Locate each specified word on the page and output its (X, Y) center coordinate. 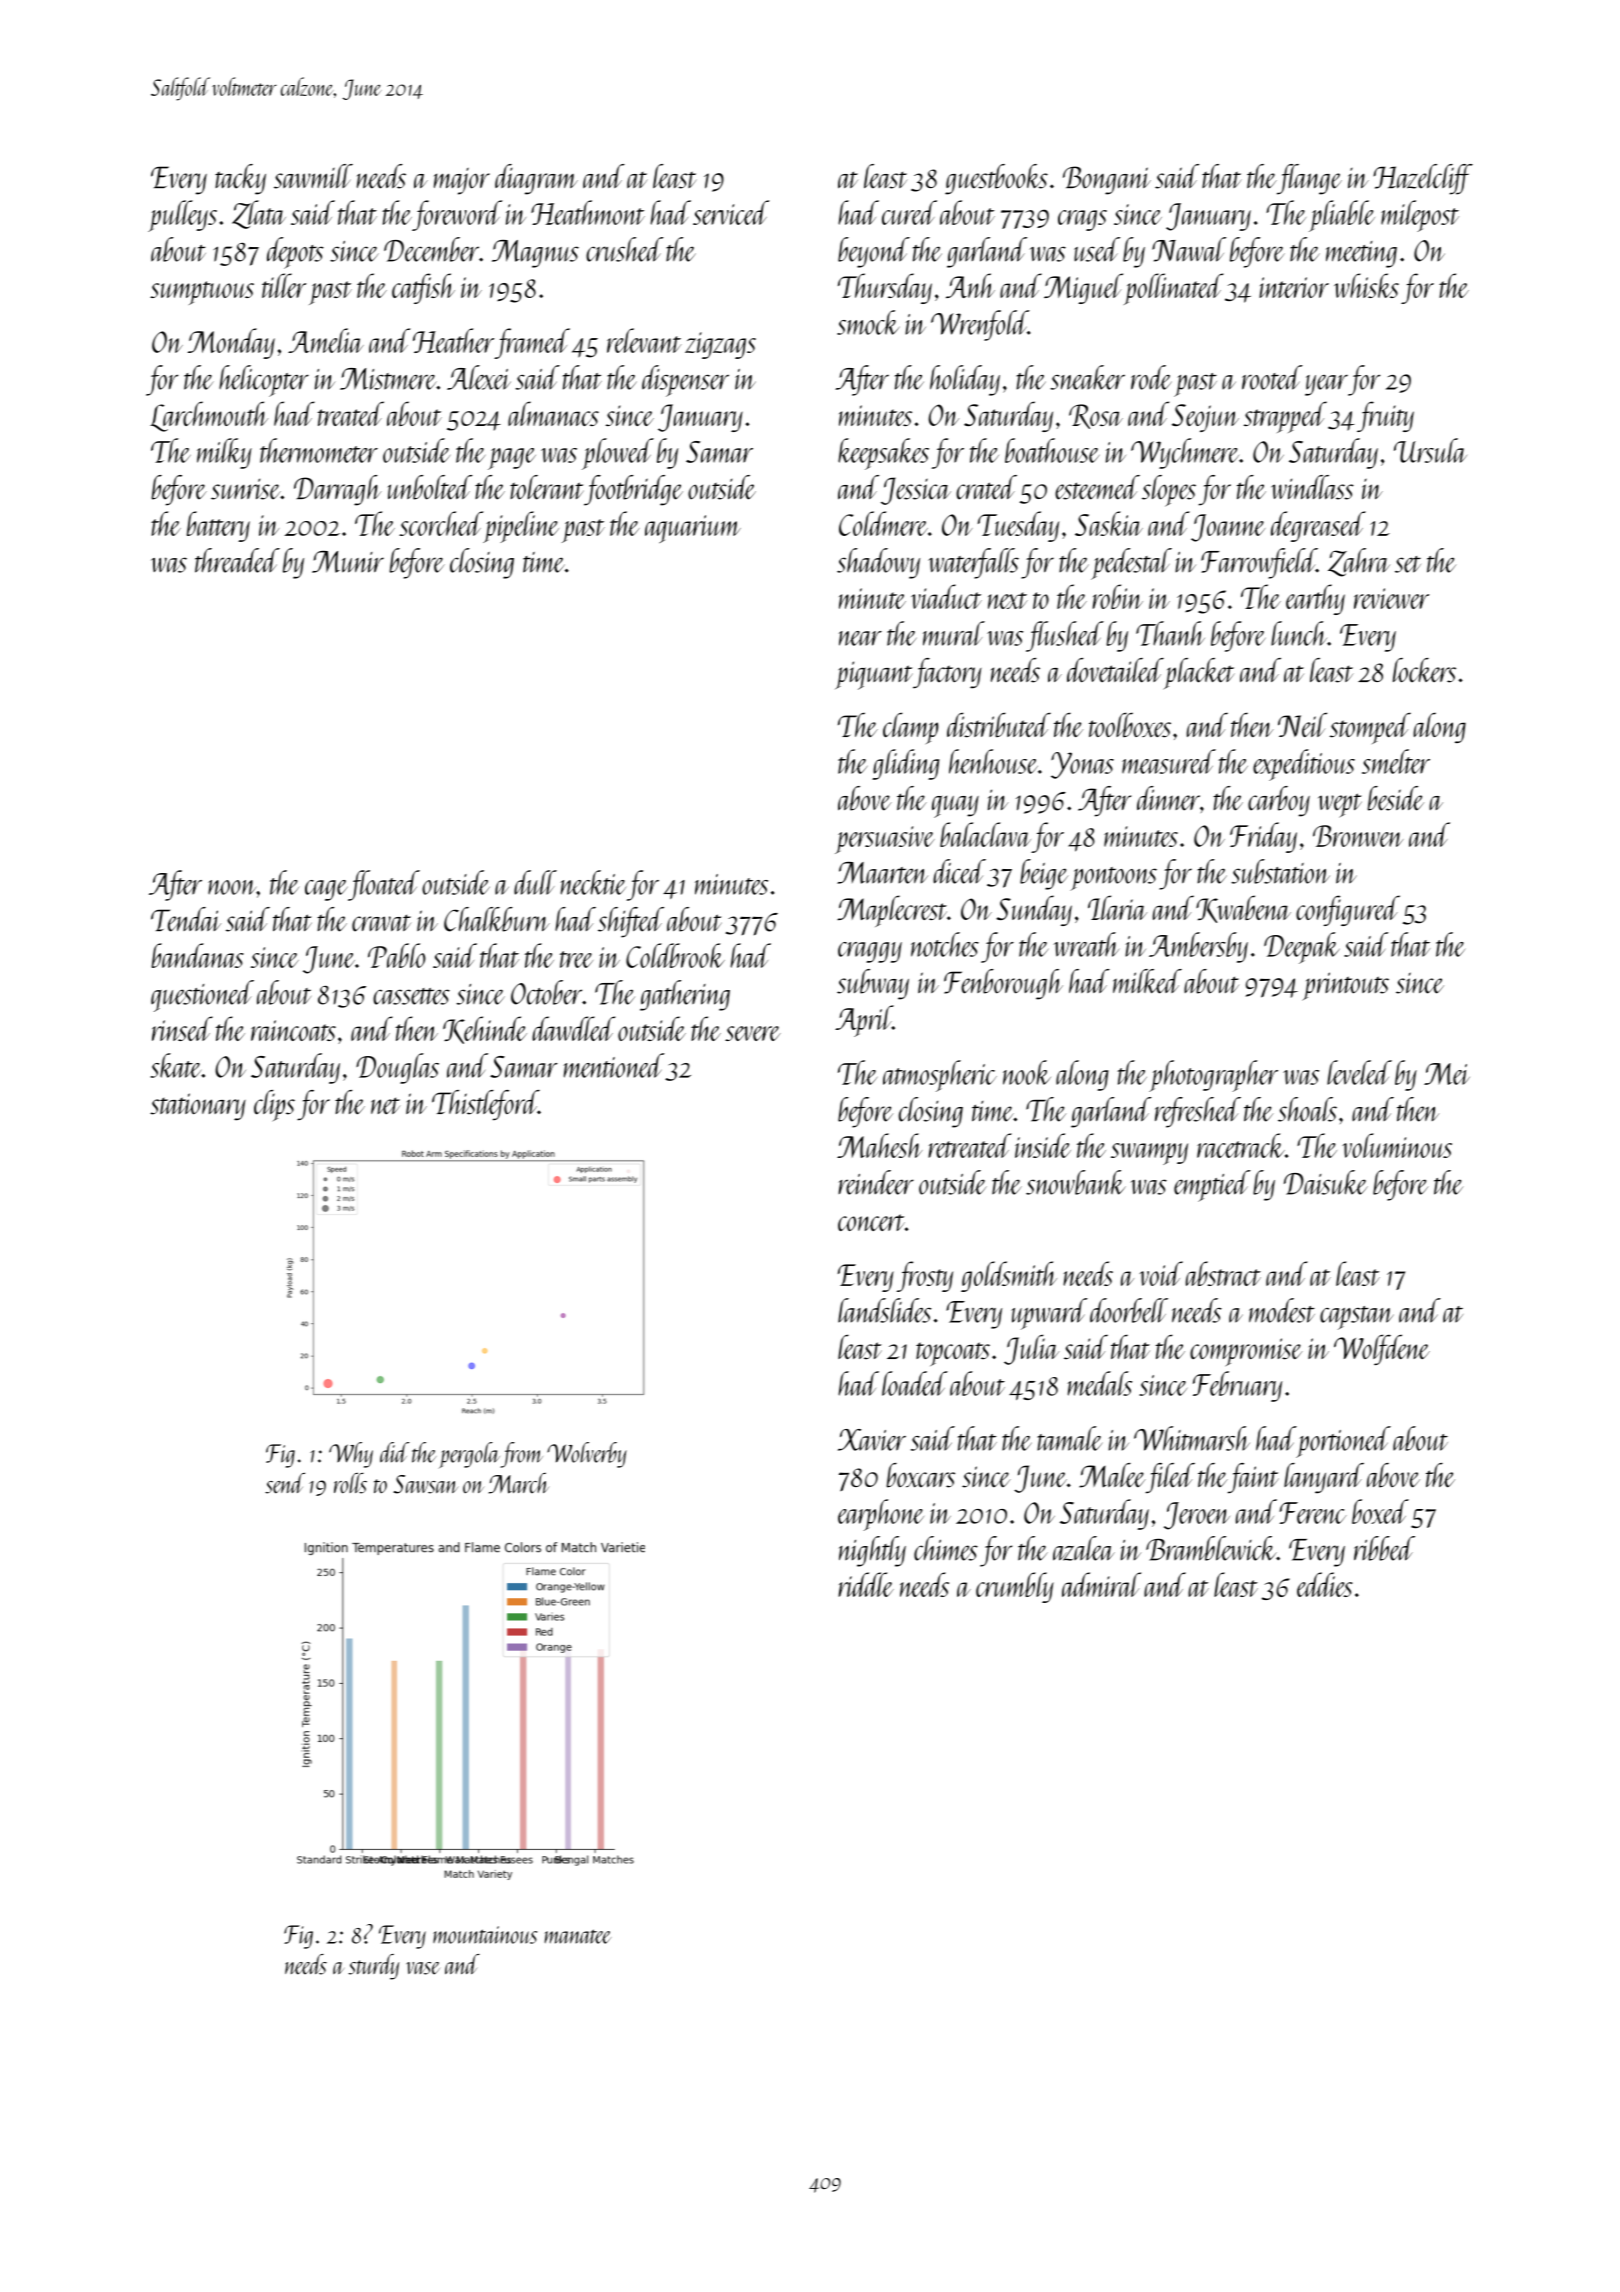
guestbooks (996, 179)
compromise (1246, 1352)
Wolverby (587, 1455)
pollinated (1174, 289)
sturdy (373, 1967)
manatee (577, 1936)
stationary (198, 1107)
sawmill (313, 176)
